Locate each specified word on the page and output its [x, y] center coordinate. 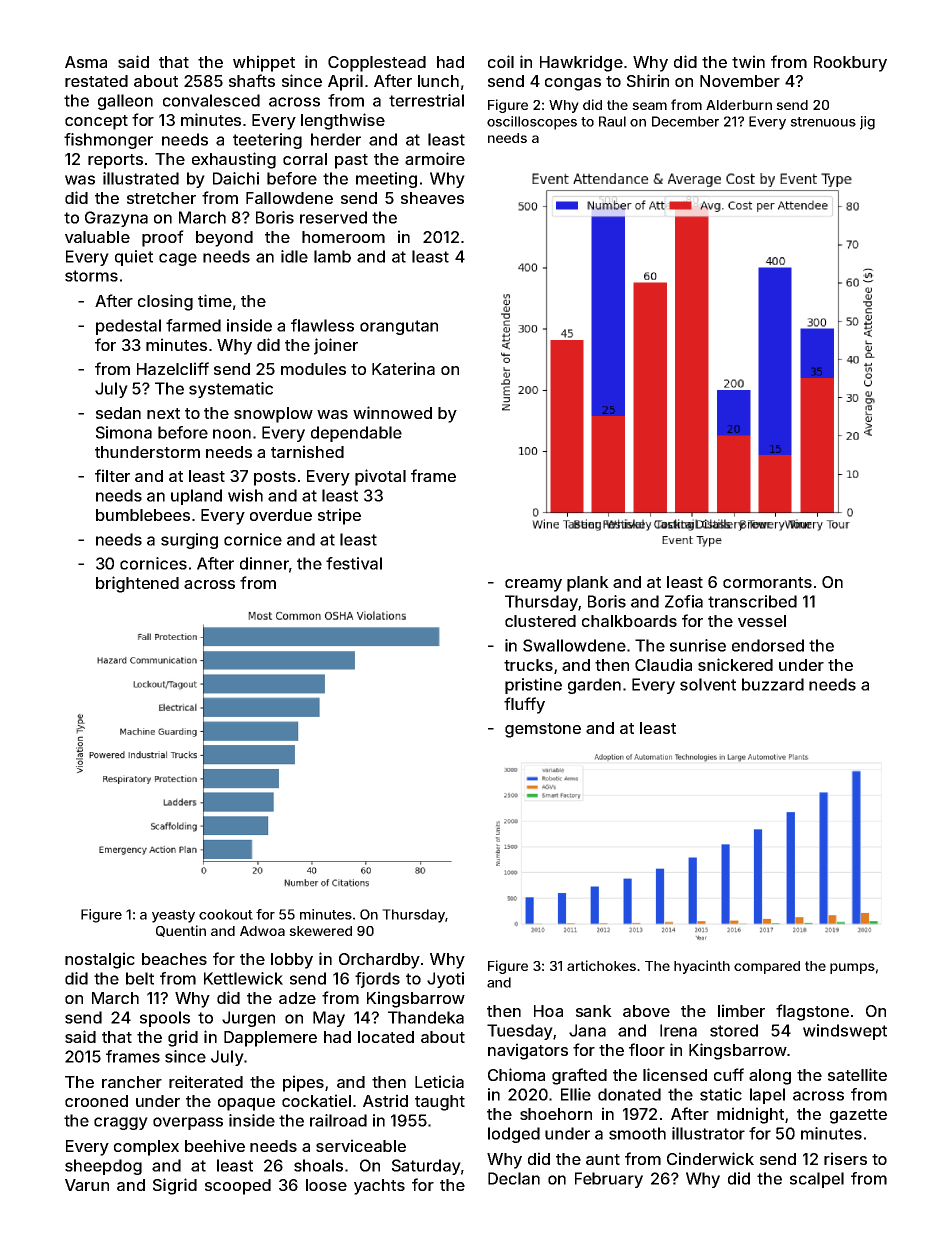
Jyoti [445, 980]
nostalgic [100, 960]
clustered [540, 621]
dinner [264, 563]
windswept [845, 1032]
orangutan [399, 327]
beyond [224, 239]
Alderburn [739, 105]
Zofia [684, 601]
